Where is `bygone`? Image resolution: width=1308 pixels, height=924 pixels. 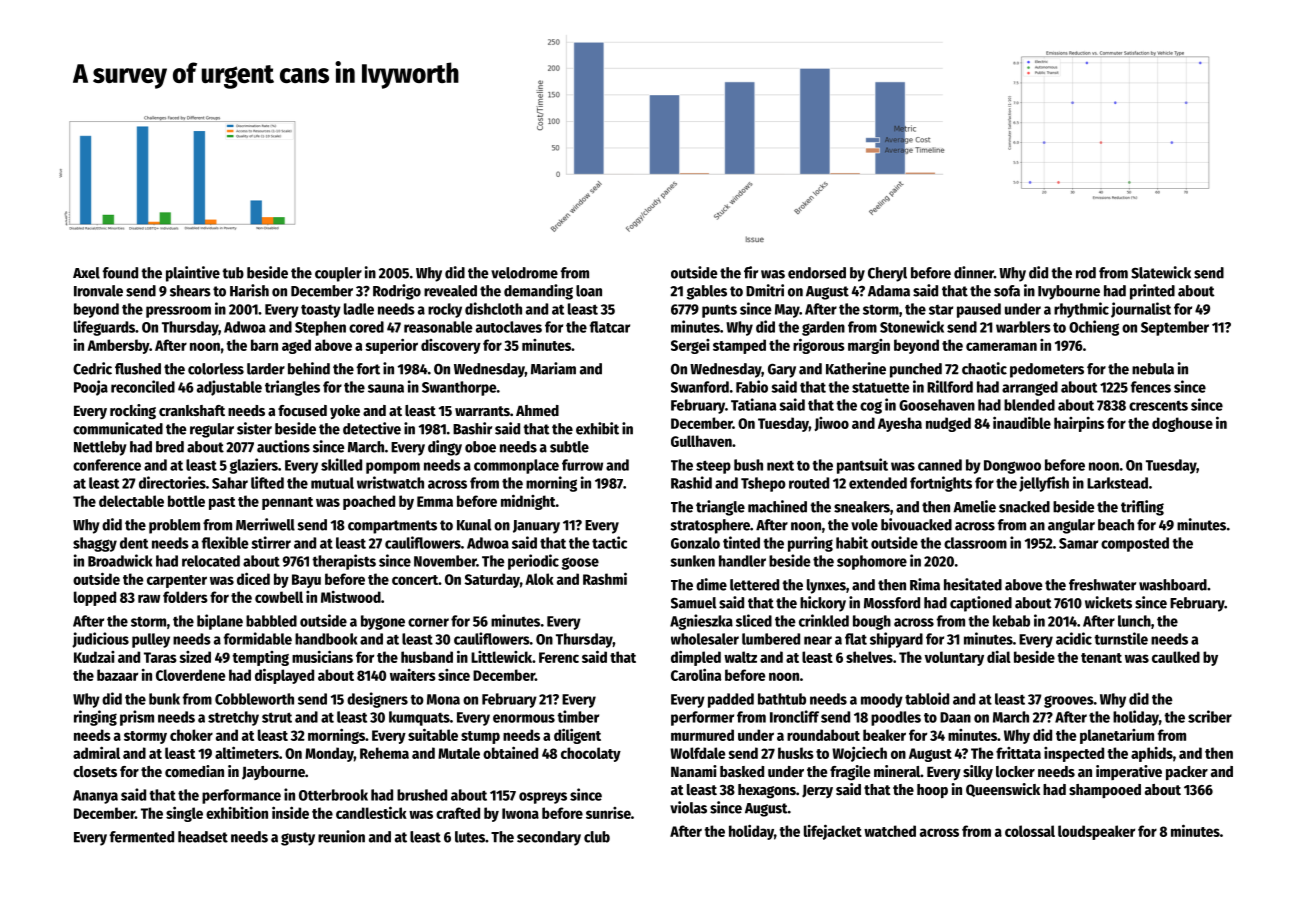 bygone is located at coordinates (383, 622).
